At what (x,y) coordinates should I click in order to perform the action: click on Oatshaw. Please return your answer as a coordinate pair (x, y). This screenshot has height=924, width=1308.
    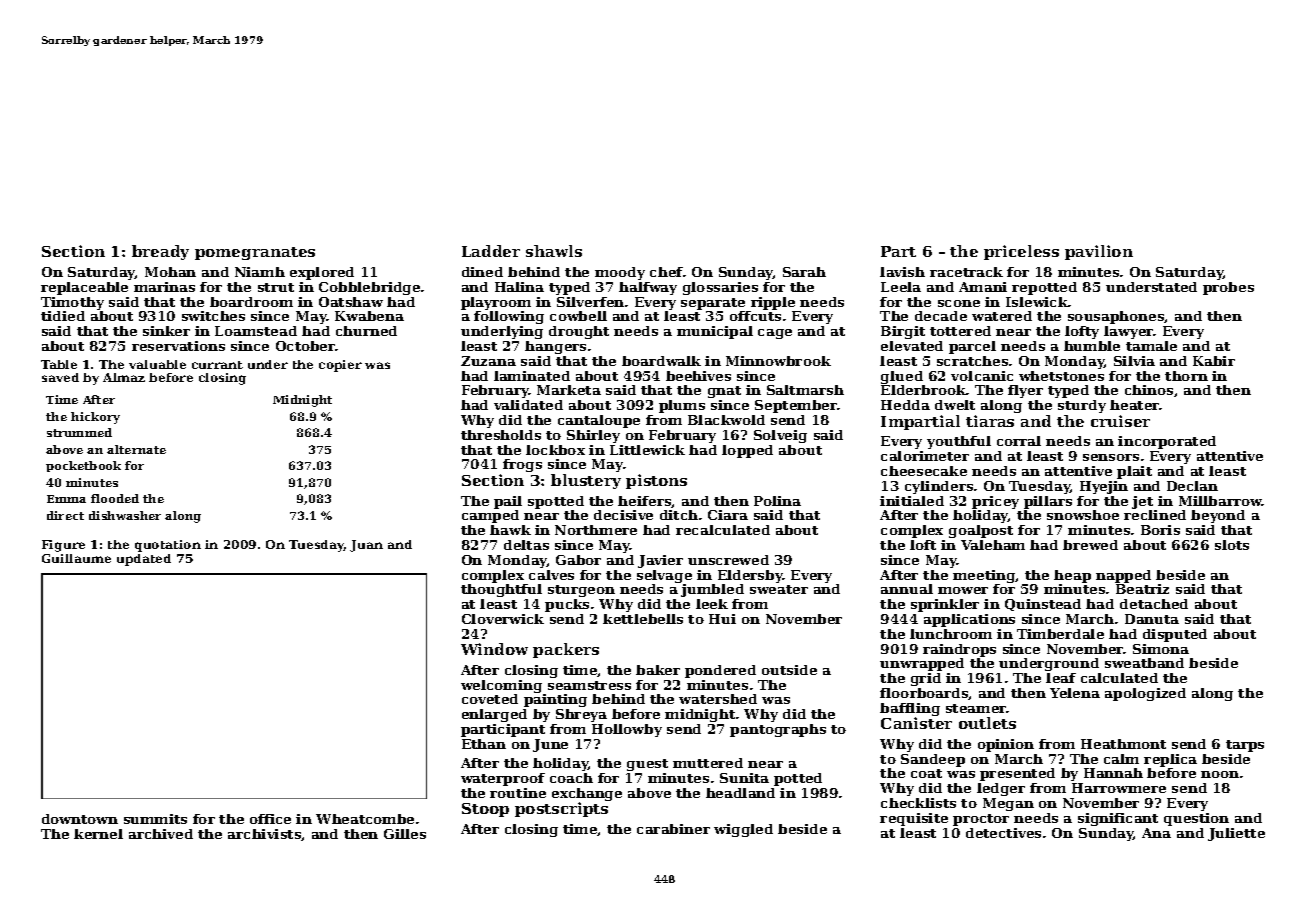
    Looking at the image, I should click on (351, 302).
